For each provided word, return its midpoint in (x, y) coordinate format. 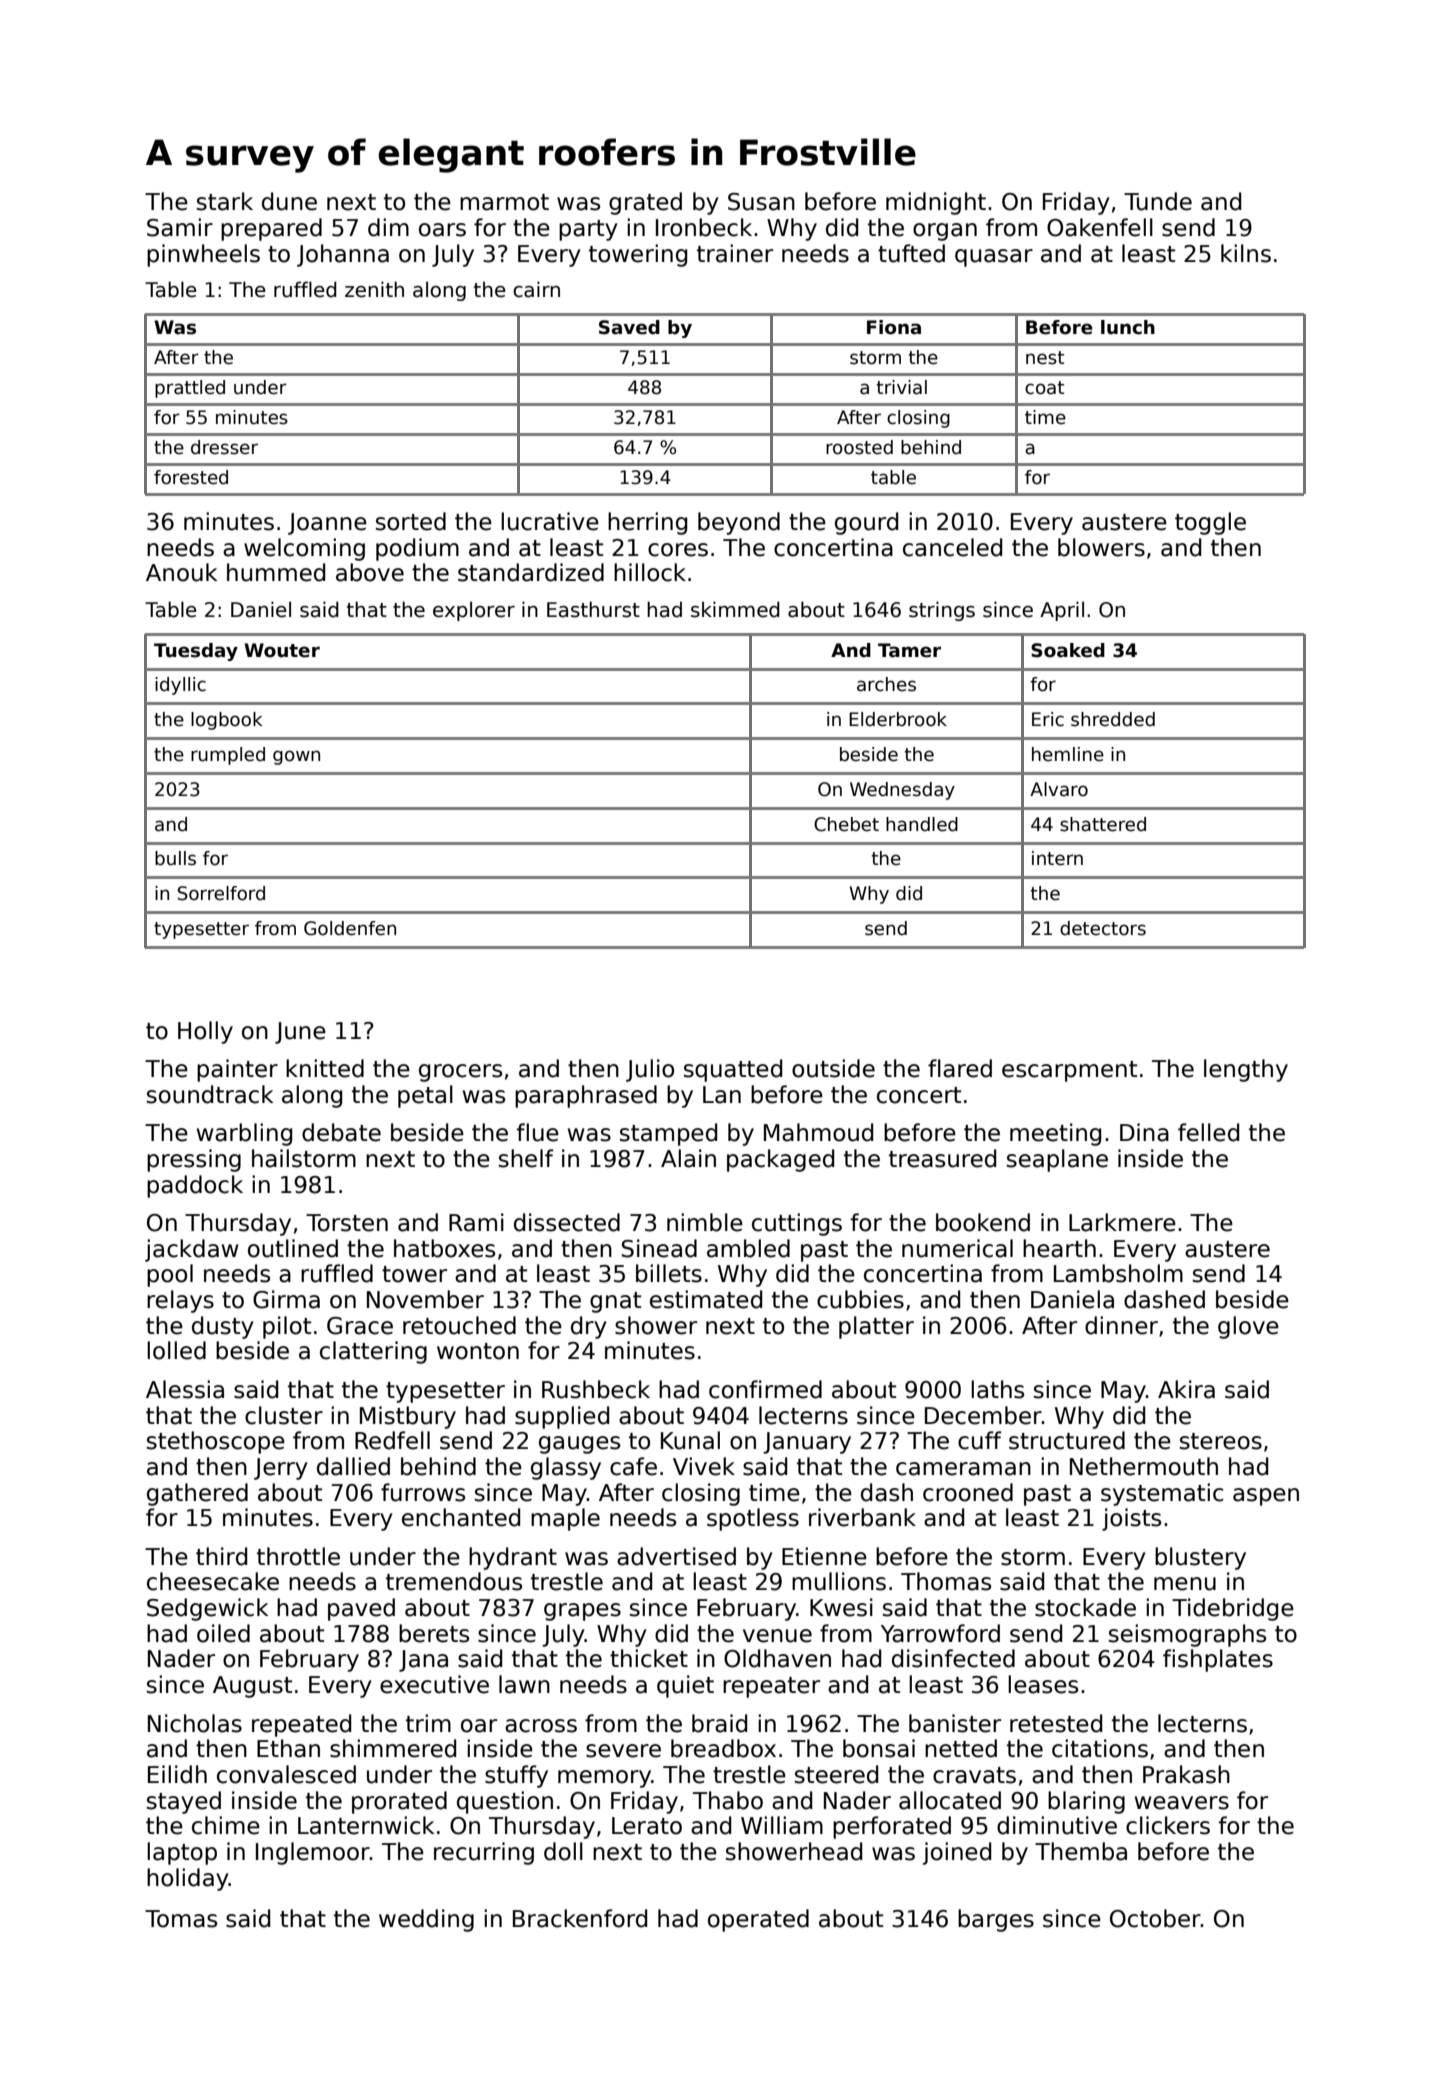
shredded (1113, 719)
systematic (1162, 1494)
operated (758, 1920)
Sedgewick (207, 1609)
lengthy (1246, 1070)
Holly (205, 1032)
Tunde (1158, 201)
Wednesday (902, 791)
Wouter (282, 650)
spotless (753, 1519)
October (1155, 1918)
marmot (504, 202)
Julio (650, 1070)
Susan (761, 202)
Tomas (181, 1919)
